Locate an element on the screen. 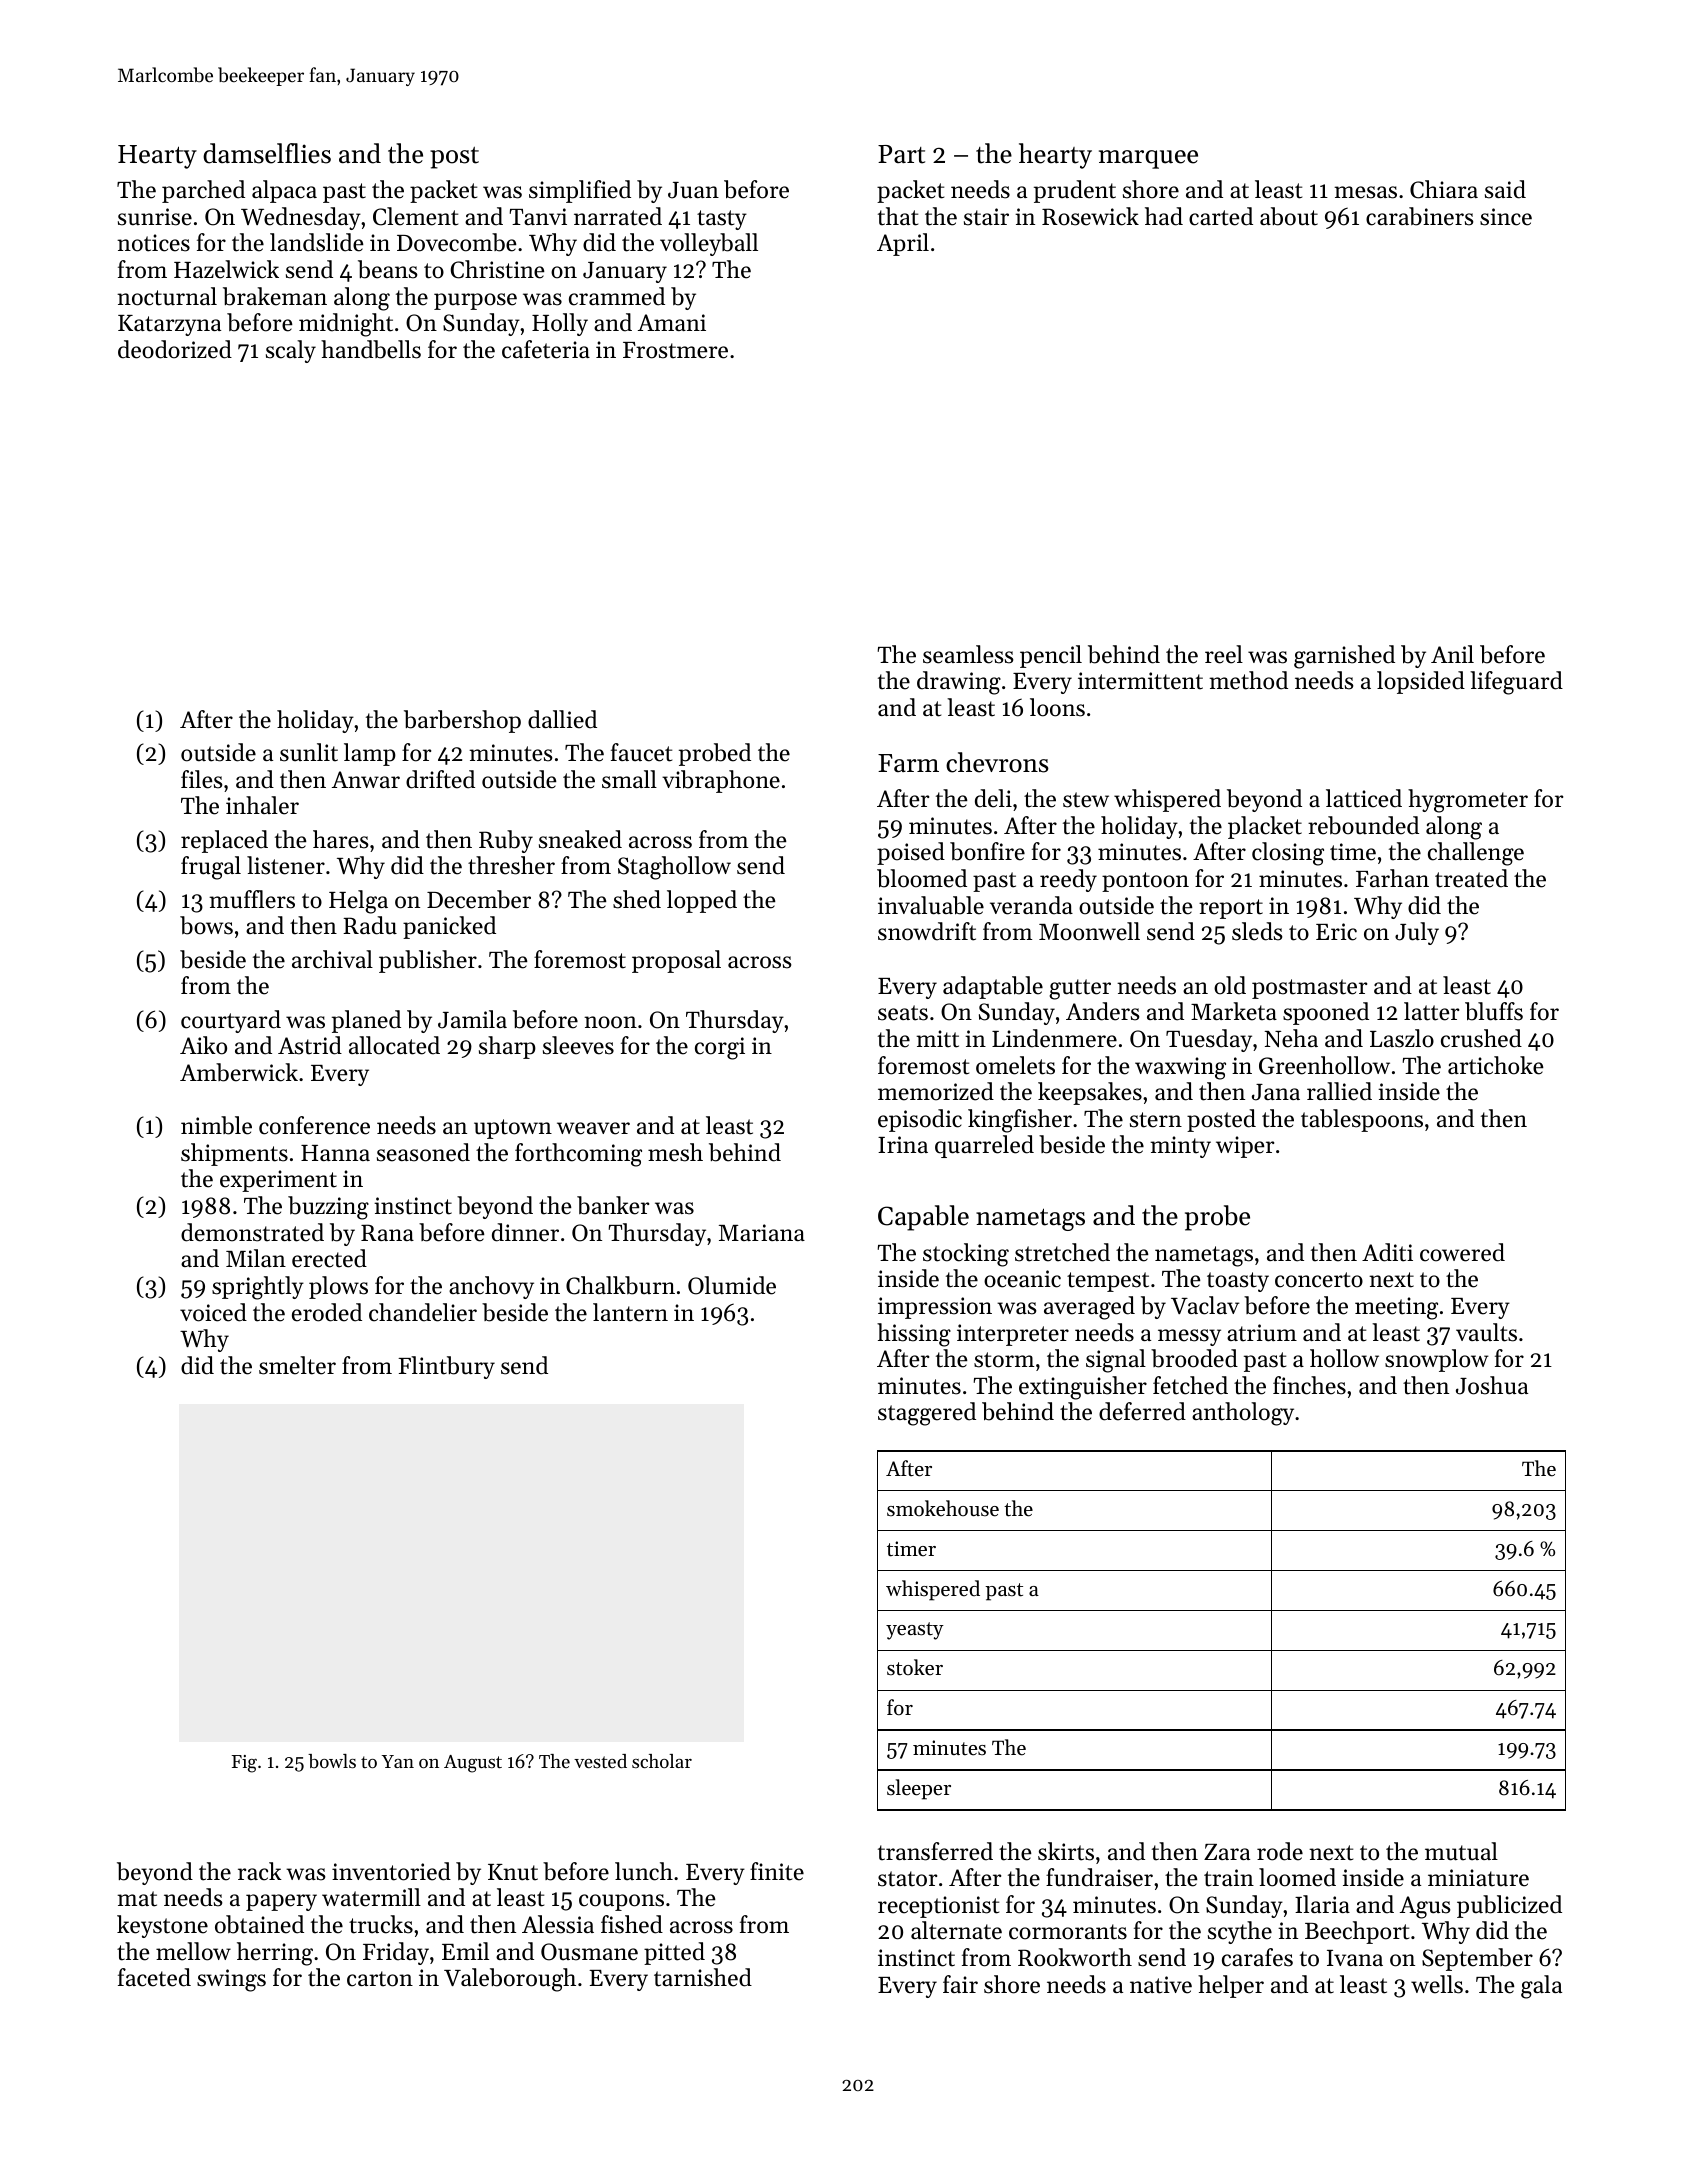 Image resolution: width=1683 pixels, height=2178 pixels. inventoried is located at coordinates (391, 1871).
